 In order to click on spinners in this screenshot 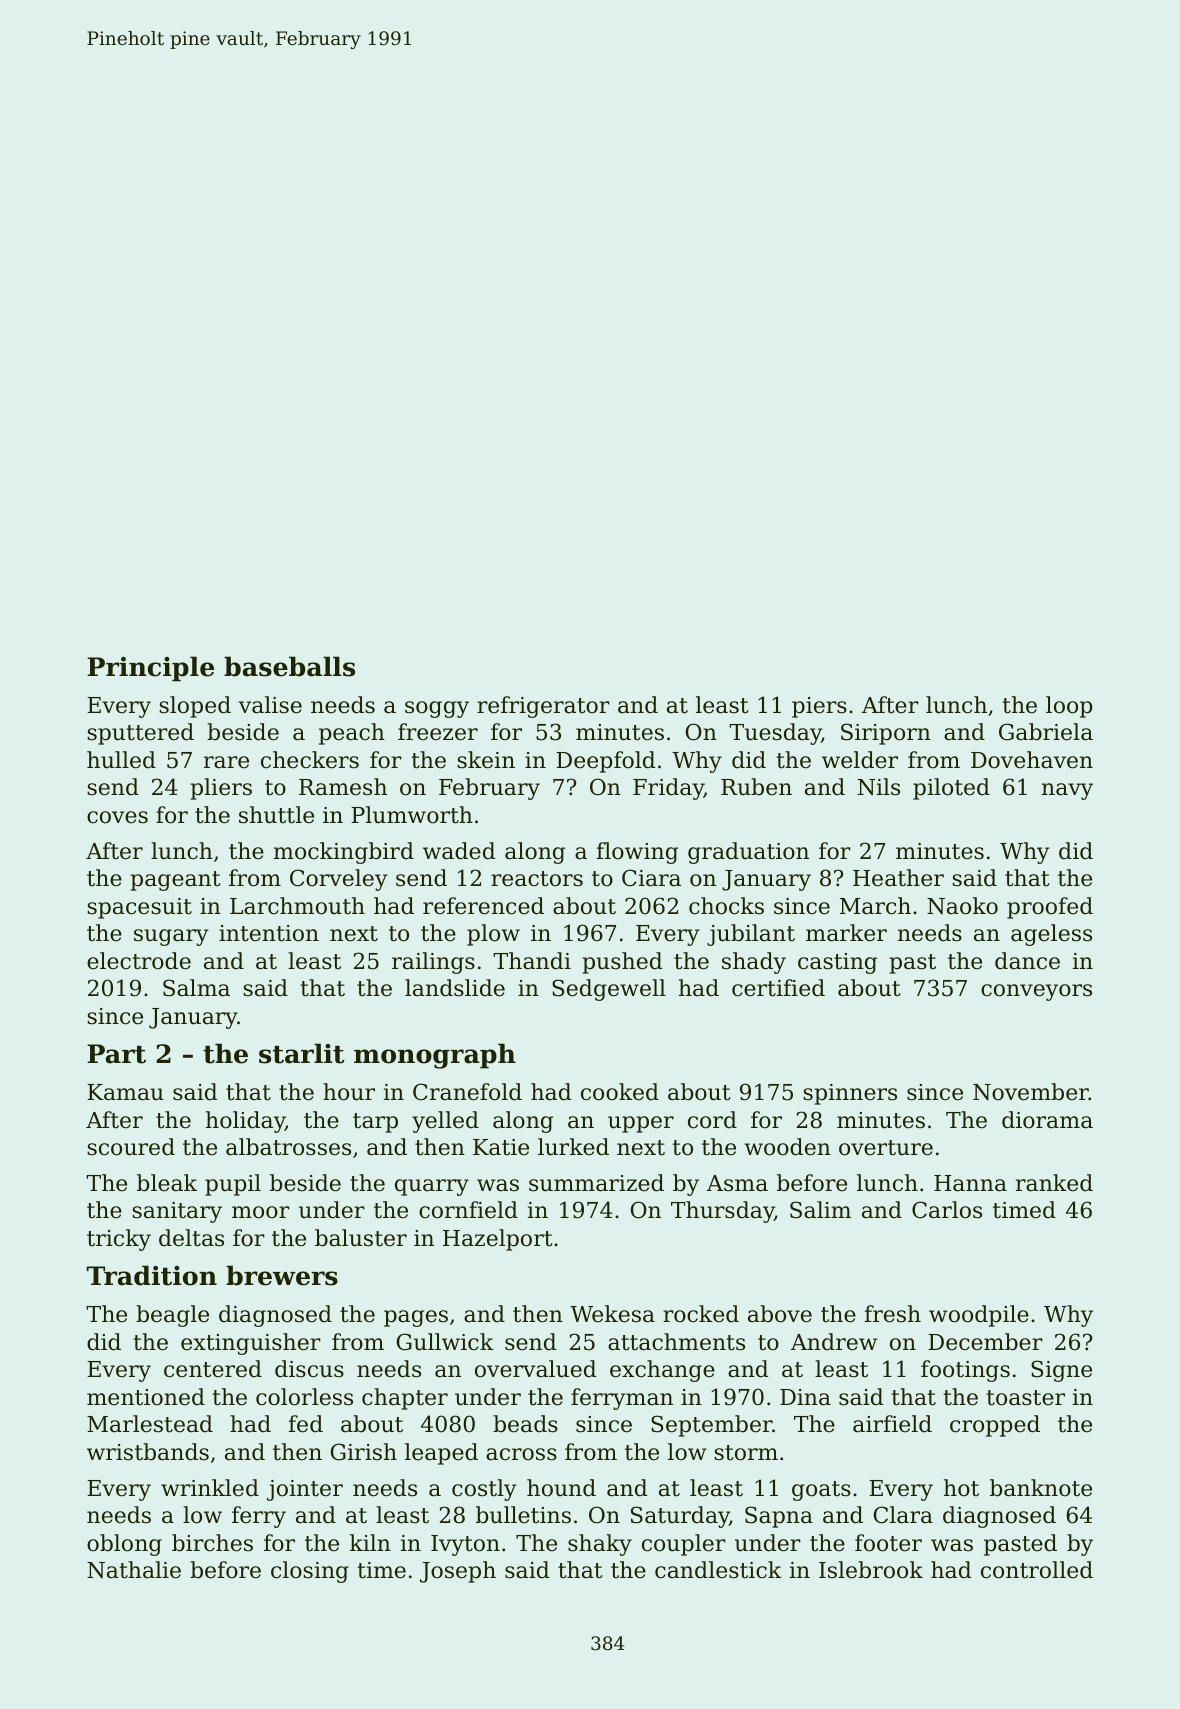, I will do `click(850, 1094)`.
